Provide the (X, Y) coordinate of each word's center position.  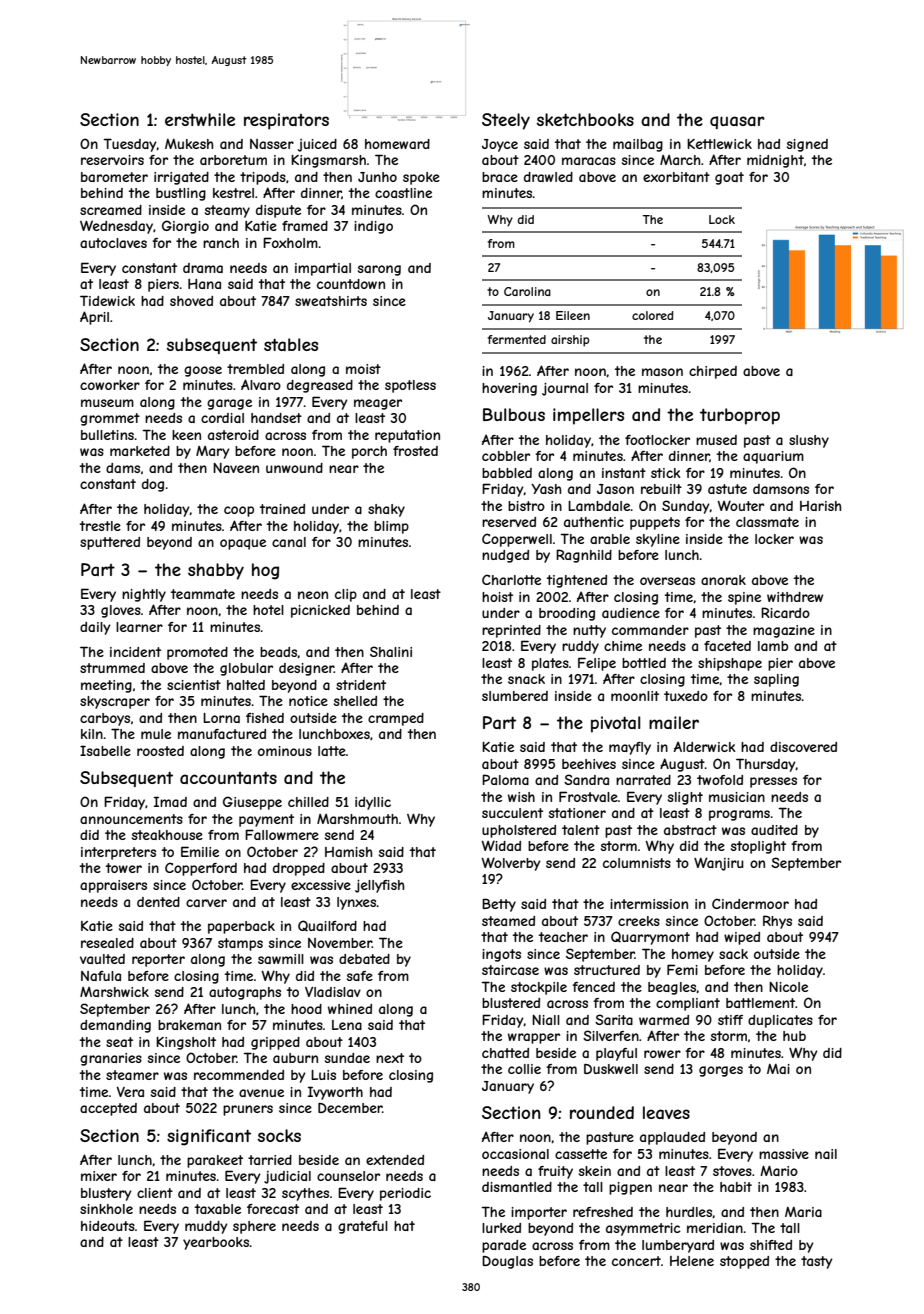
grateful (363, 1227)
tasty (817, 1262)
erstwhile (200, 119)
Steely (506, 121)
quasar (737, 122)
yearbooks (216, 1243)
